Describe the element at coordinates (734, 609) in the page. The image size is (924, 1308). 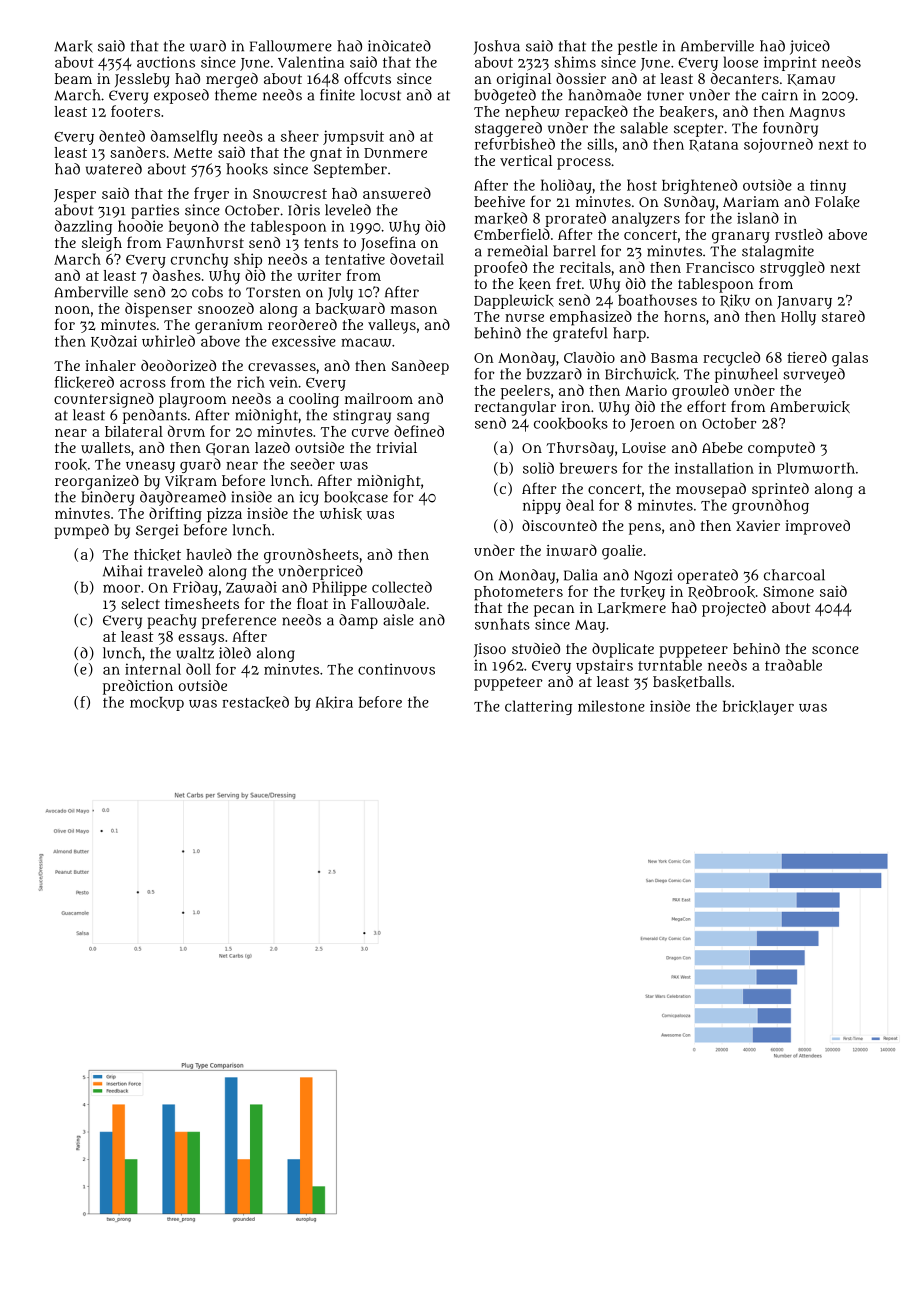
I see `projected` at that location.
